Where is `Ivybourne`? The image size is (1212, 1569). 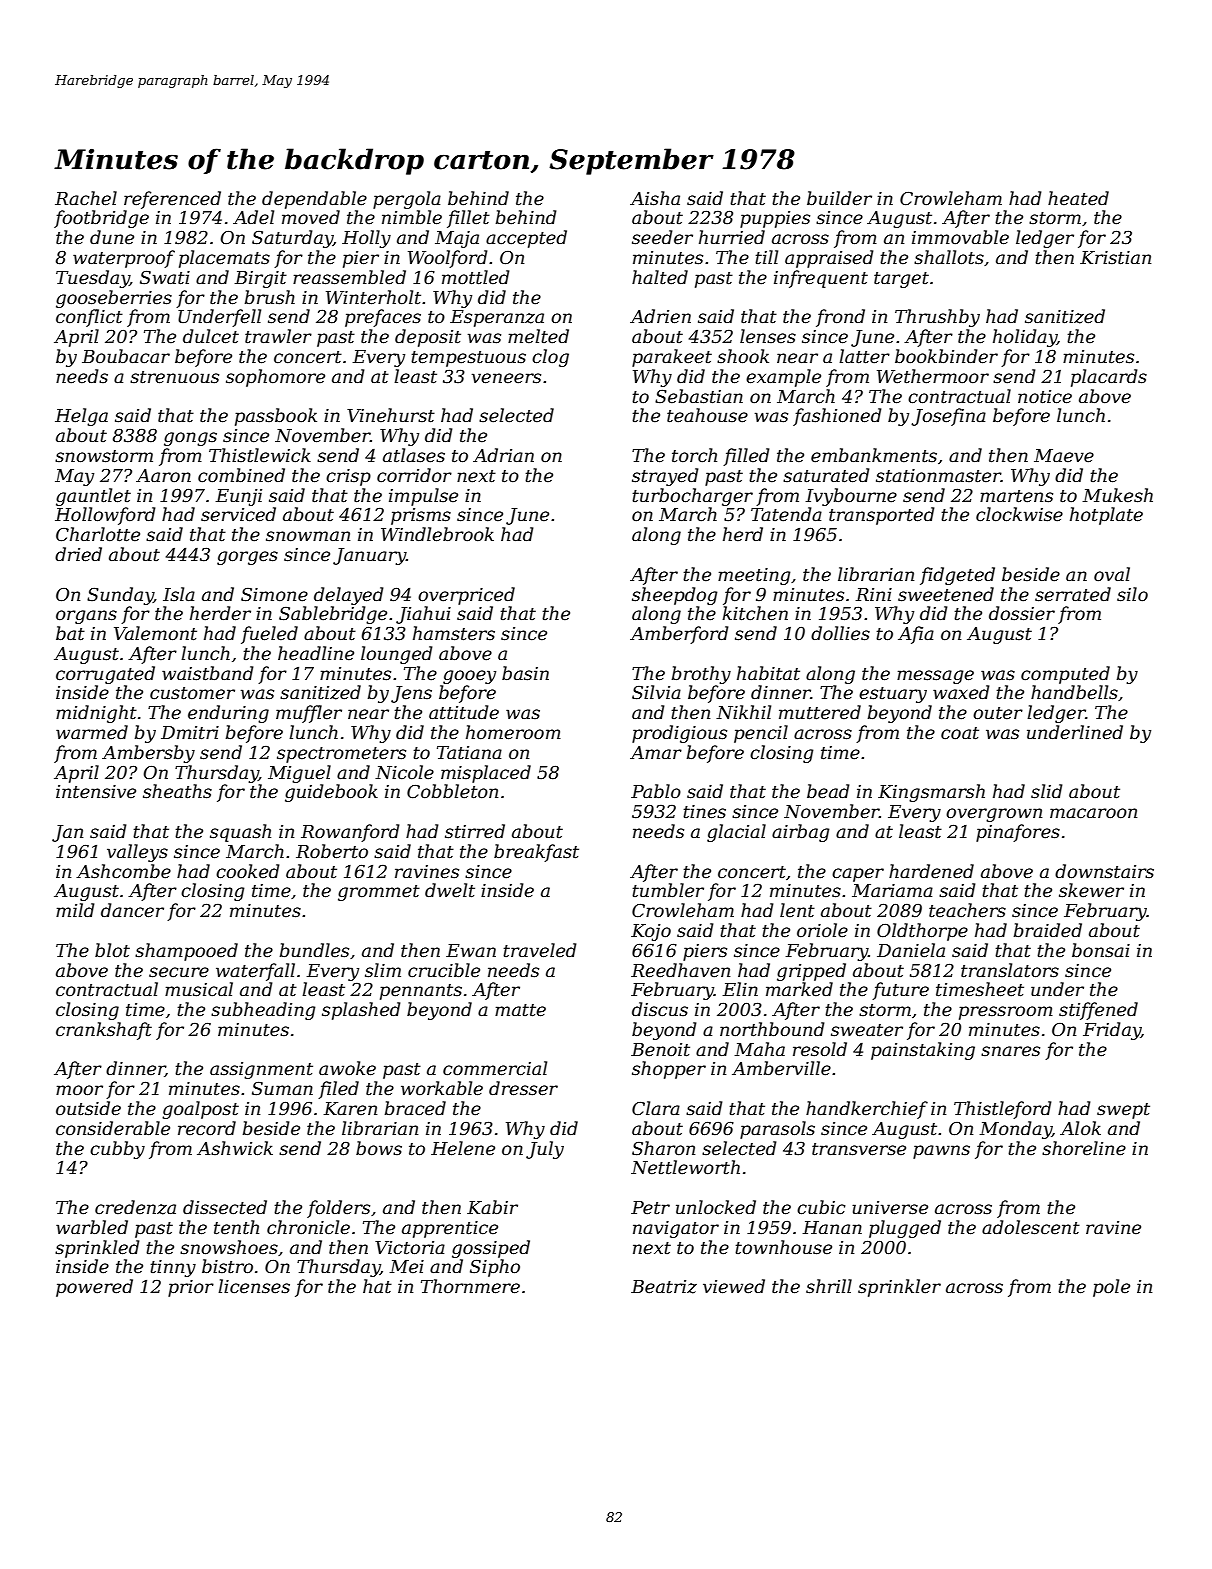
Ivybourne is located at coordinates (851, 497).
